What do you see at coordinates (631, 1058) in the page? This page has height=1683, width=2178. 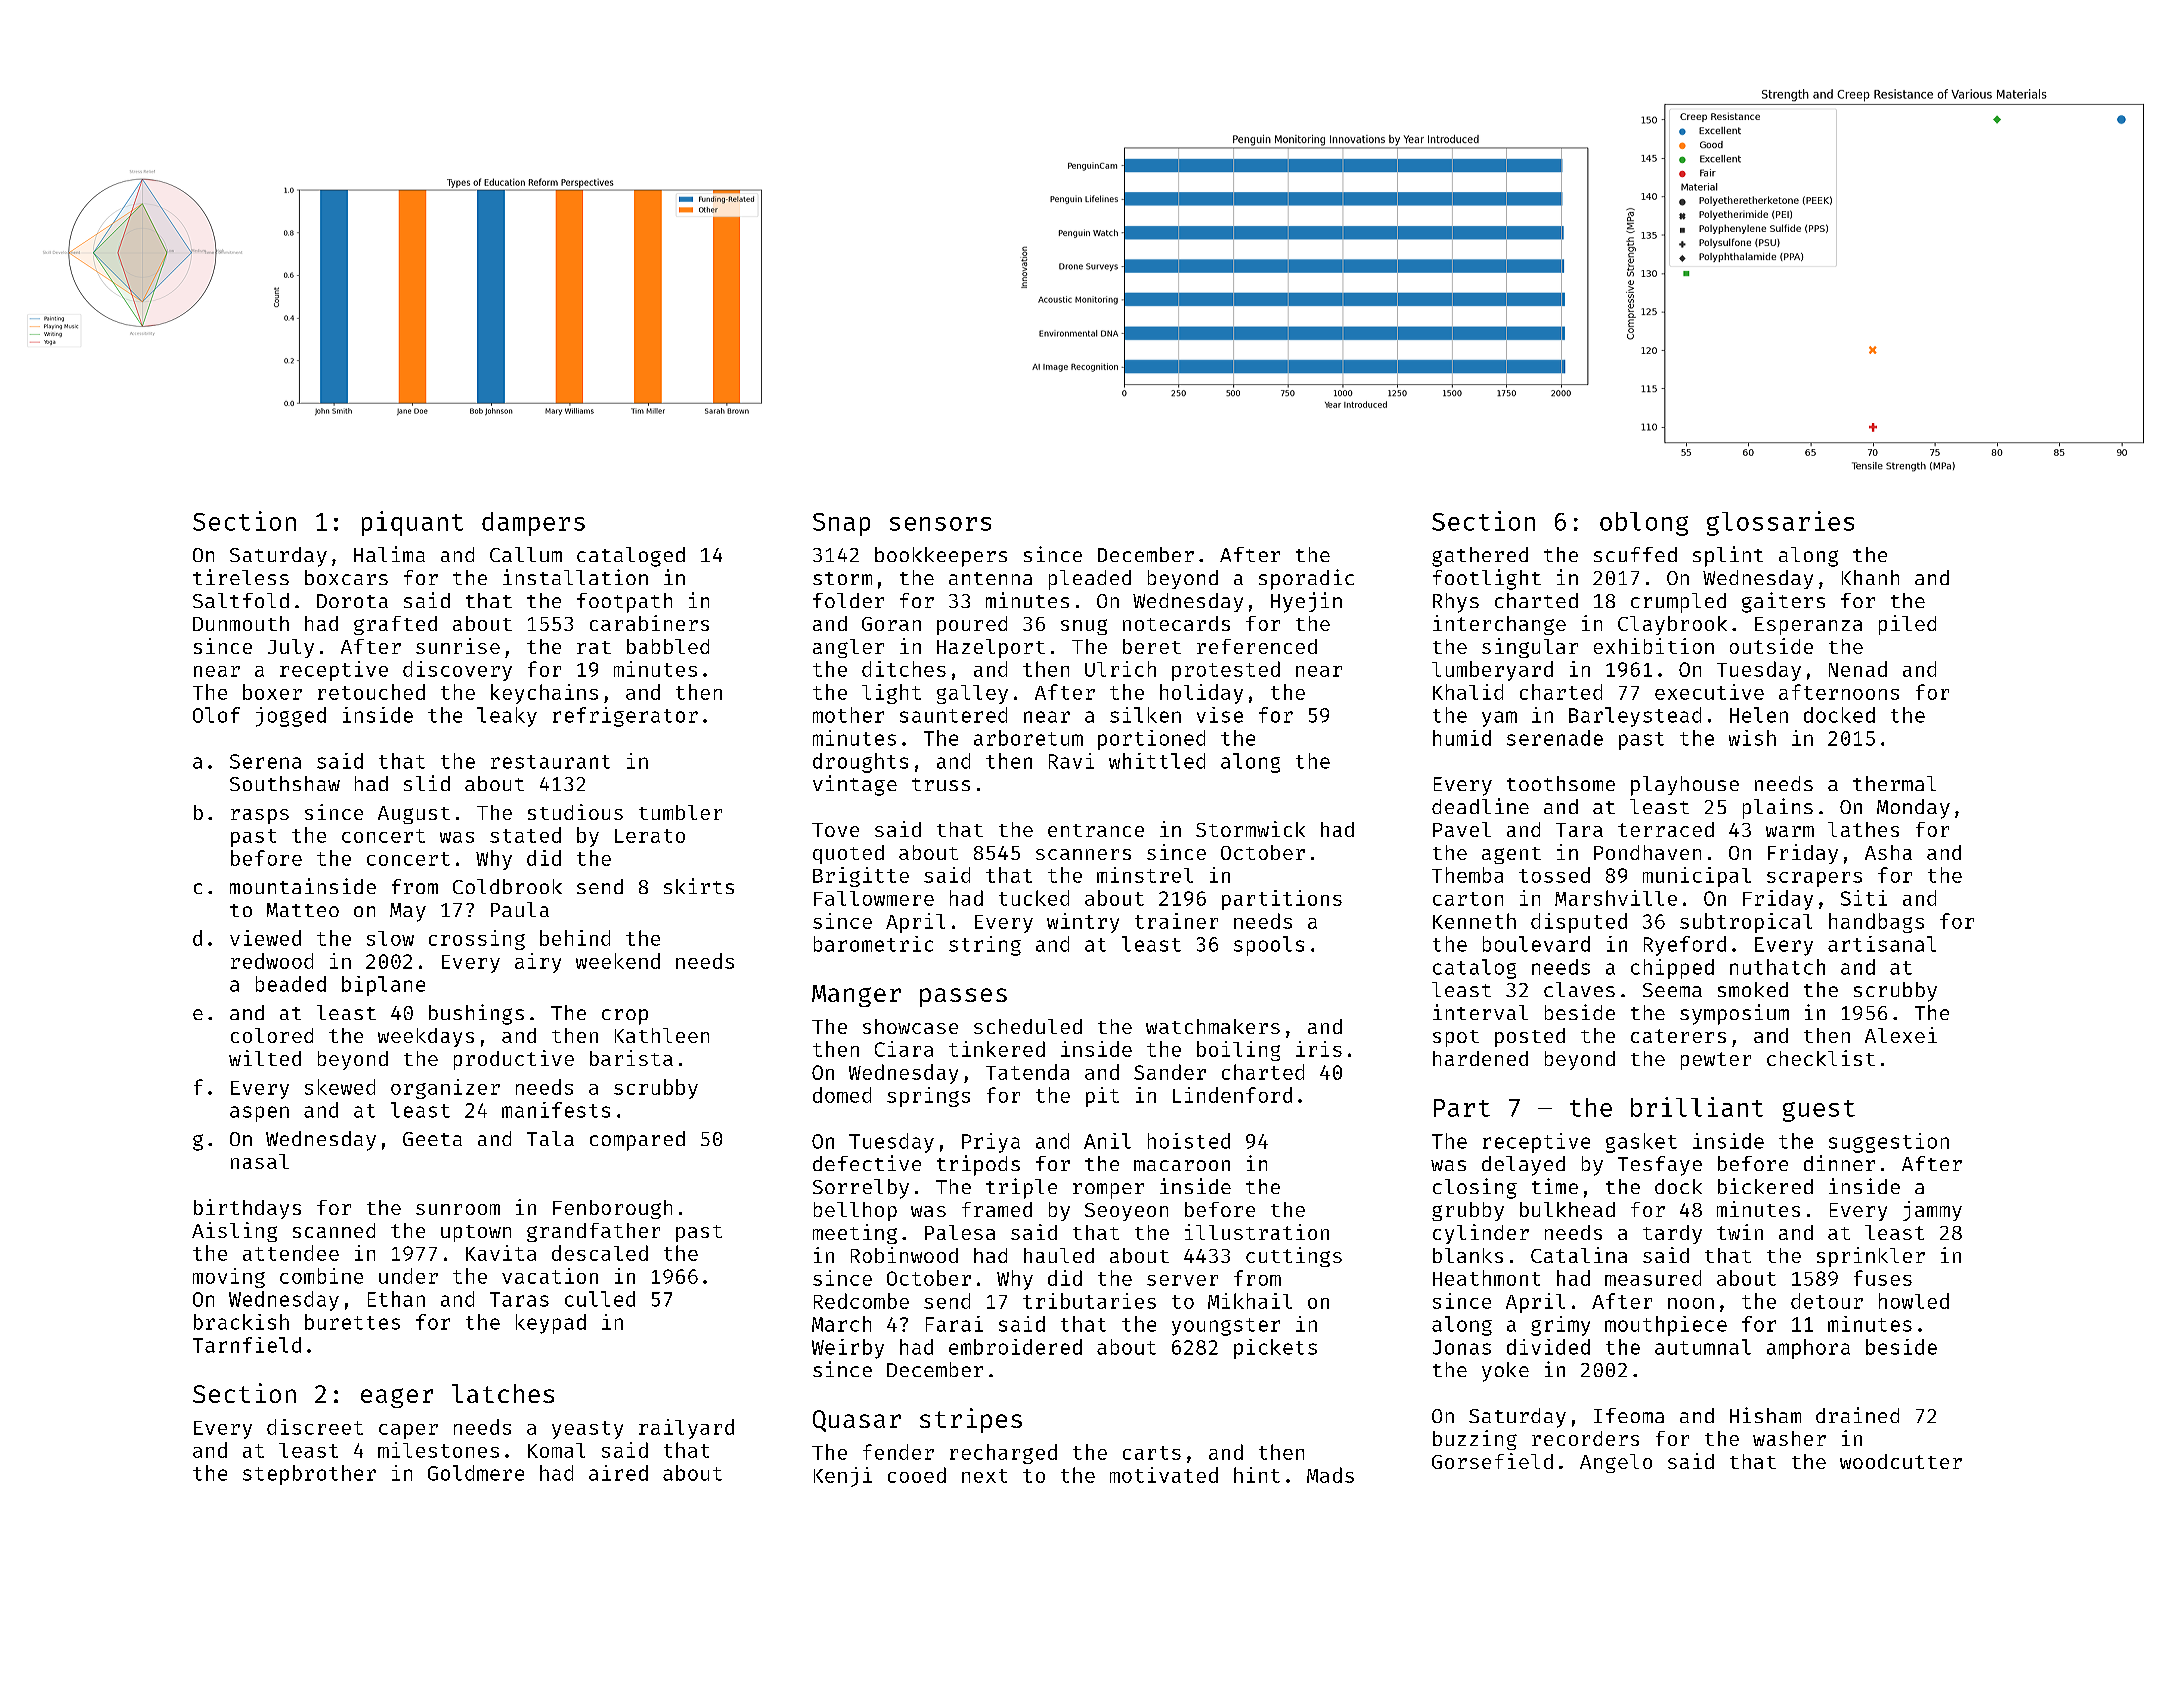 I see `barista` at bounding box center [631, 1058].
